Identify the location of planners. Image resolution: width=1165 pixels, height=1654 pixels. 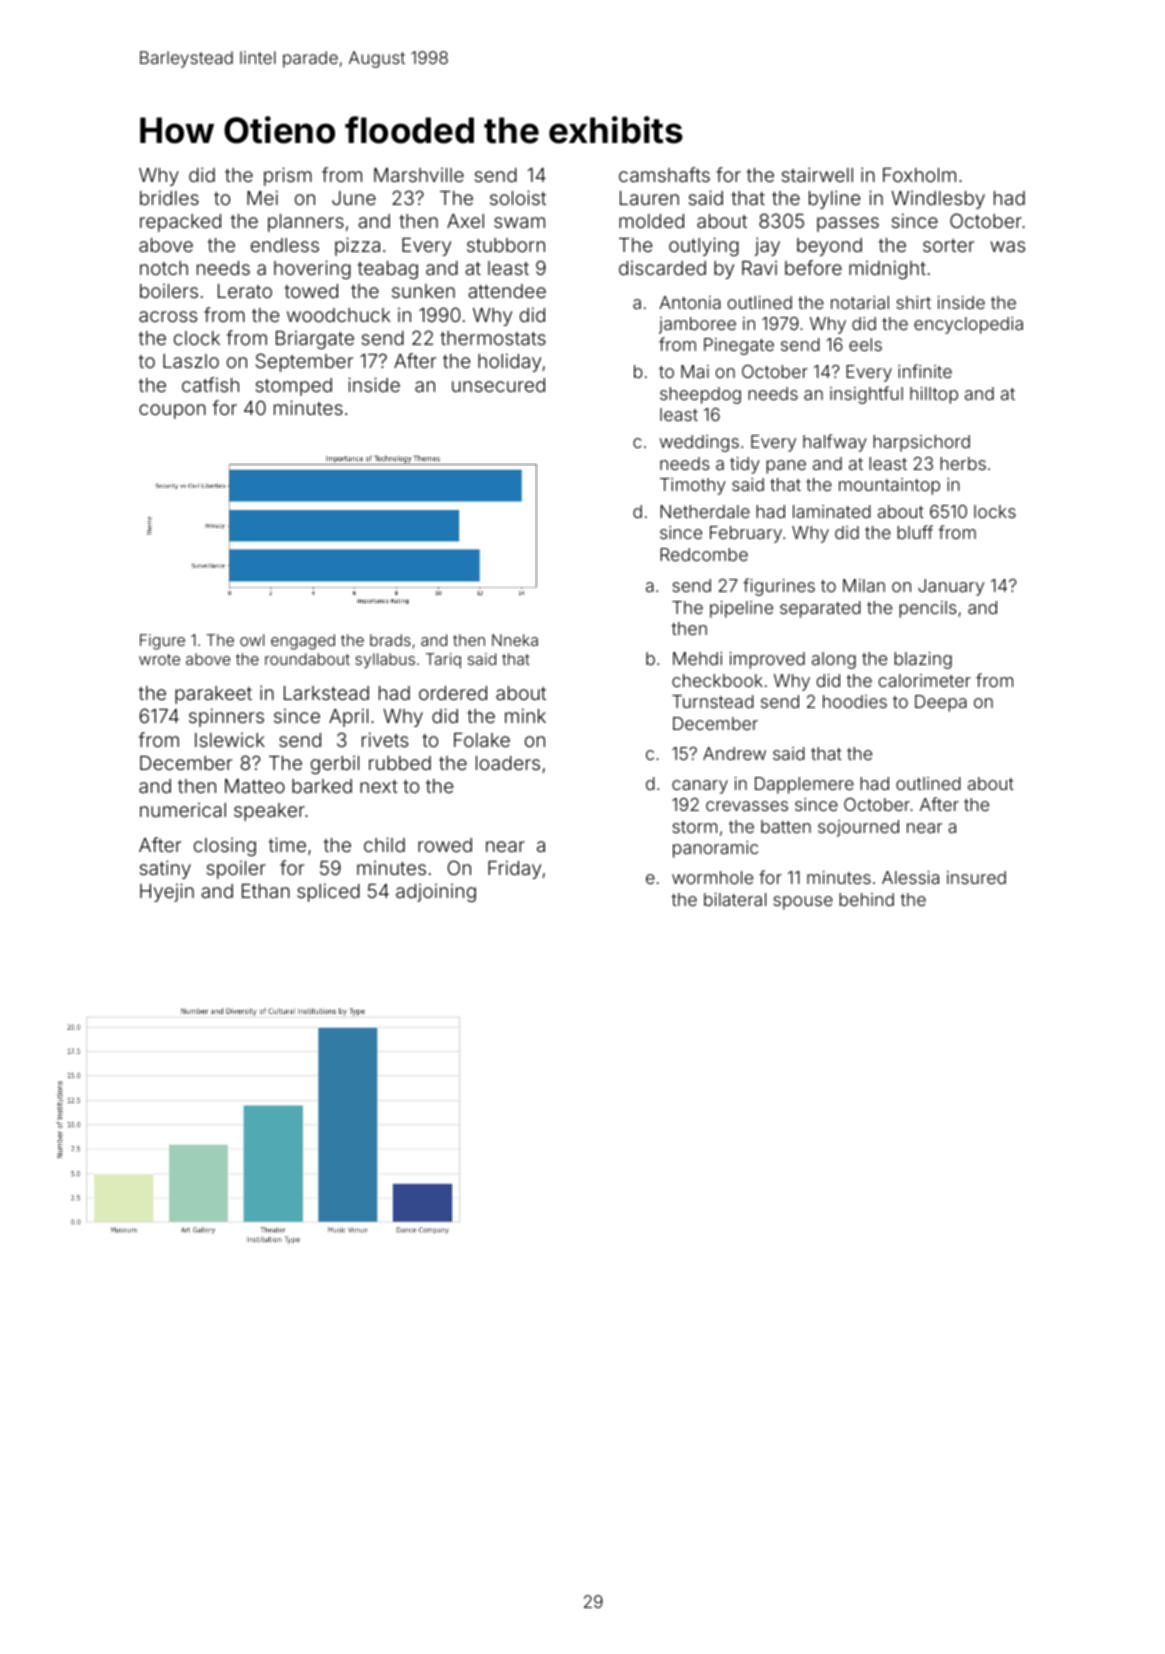
(306, 223).
